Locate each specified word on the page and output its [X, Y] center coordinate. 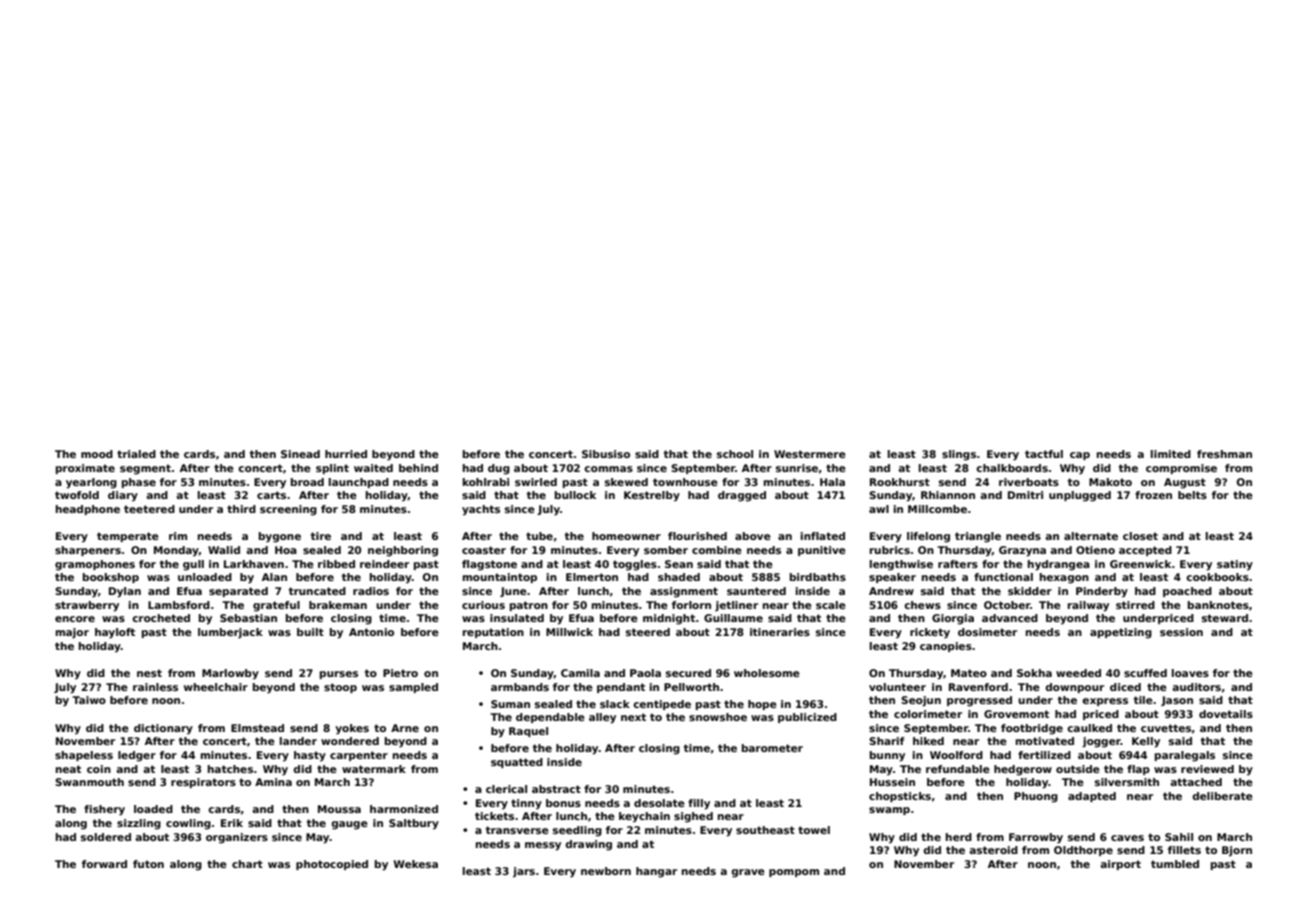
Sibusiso [606, 454]
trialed [136, 454]
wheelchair [216, 687]
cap [1080, 456]
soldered [106, 837]
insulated [517, 618]
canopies [946, 647]
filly [699, 804]
